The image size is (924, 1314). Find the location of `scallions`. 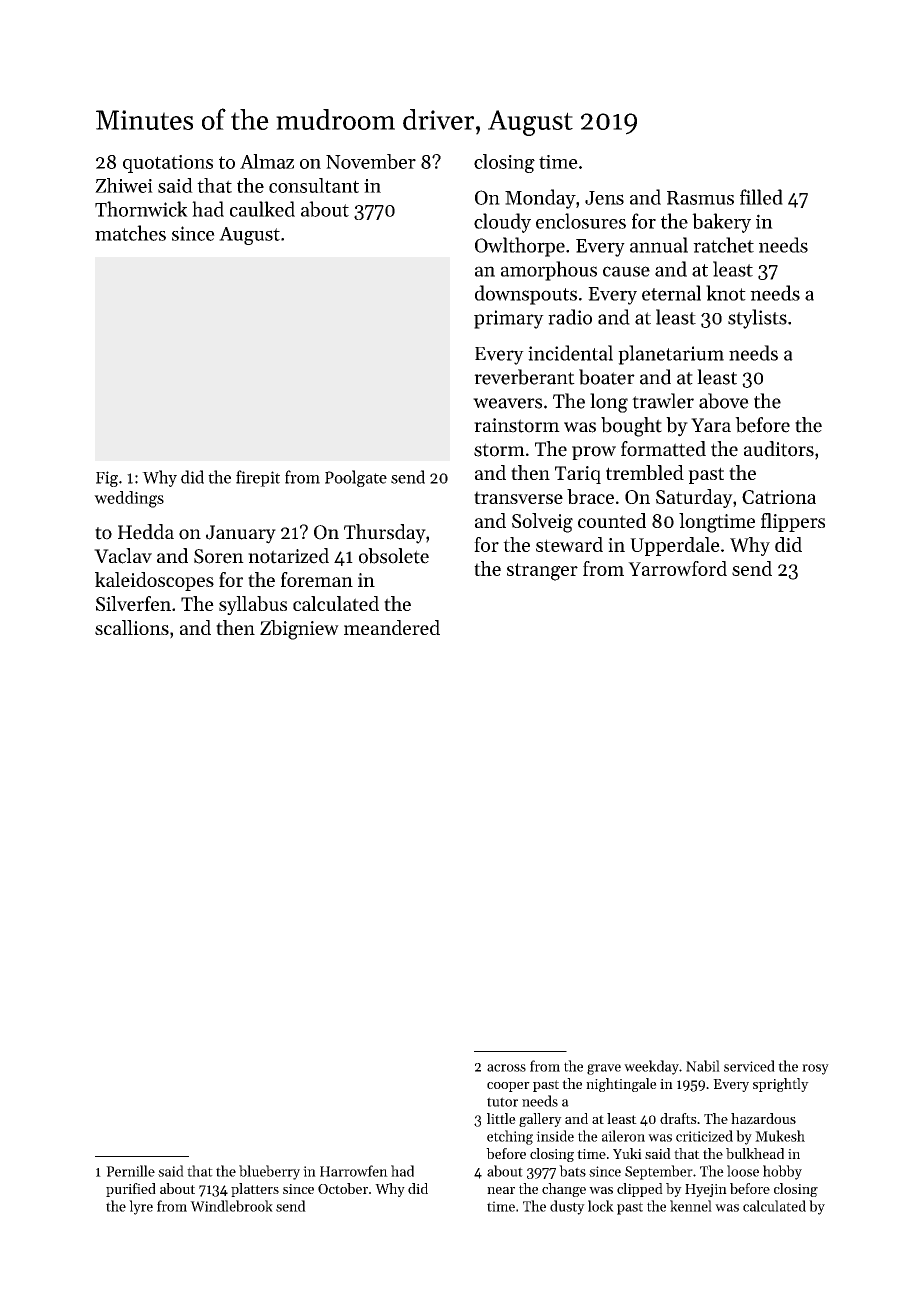

scallions is located at coordinates (132, 627).
